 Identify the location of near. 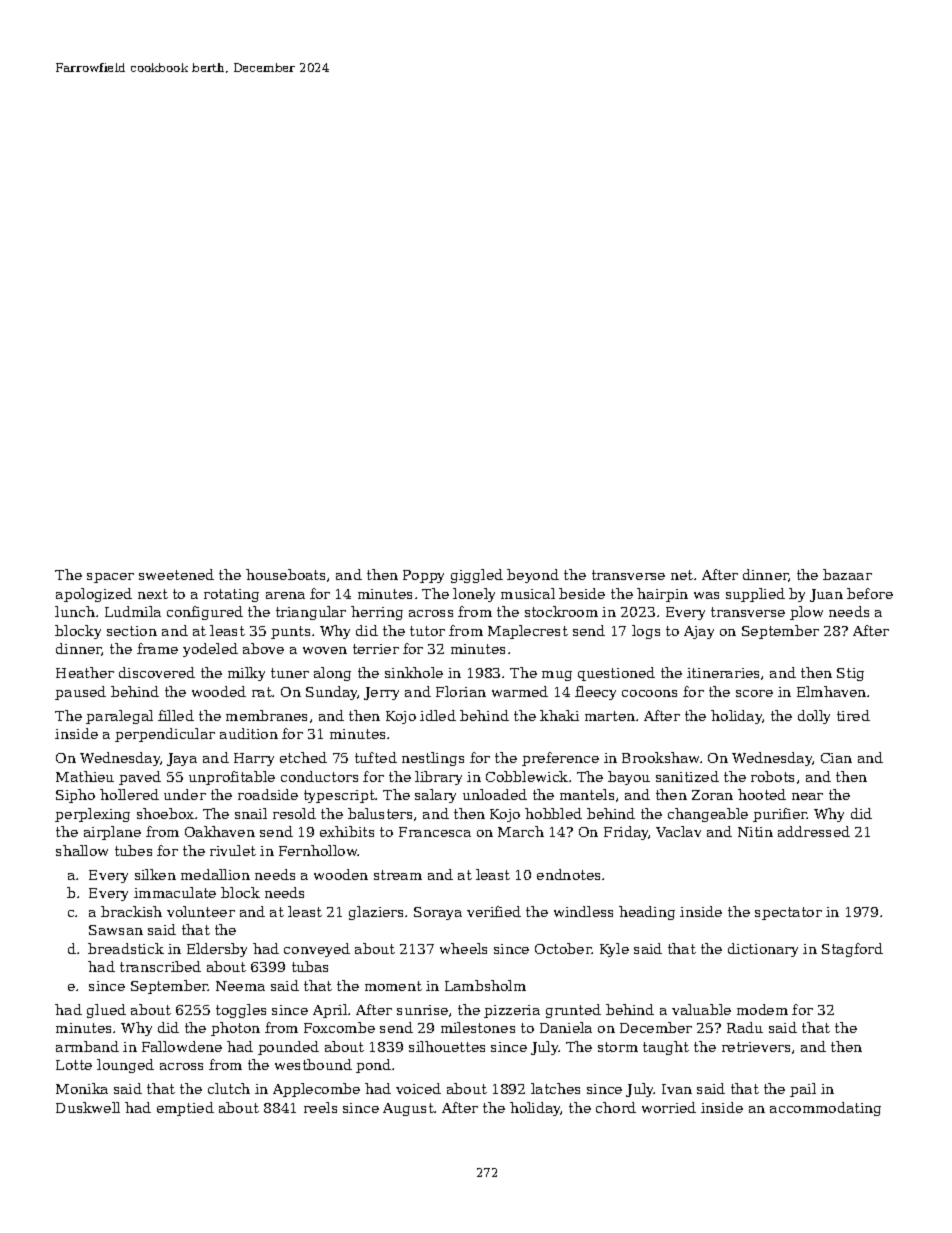
(807, 796).
